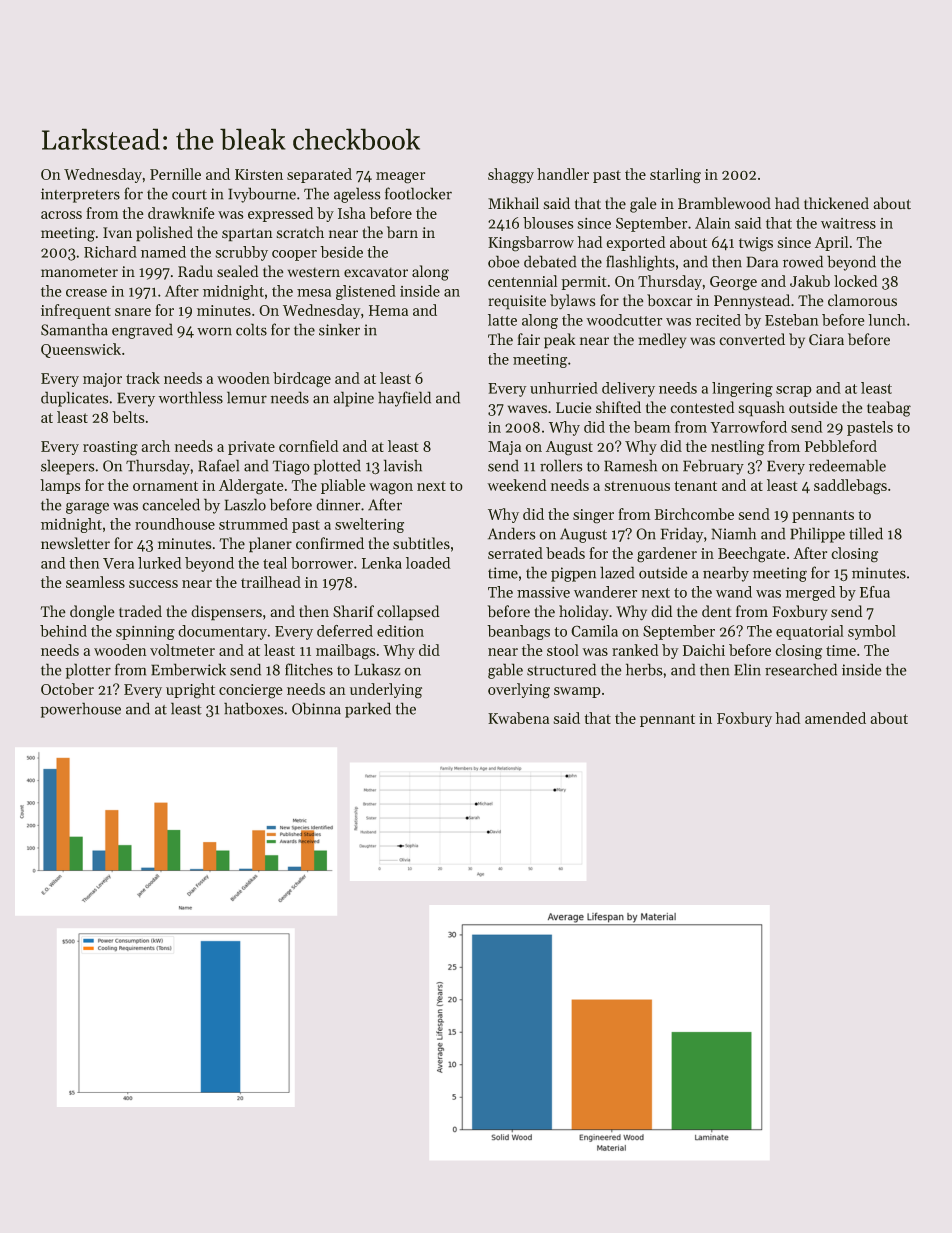  Describe the element at coordinates (271, 582) in the screenshot. I see `trailhead` at that location.
